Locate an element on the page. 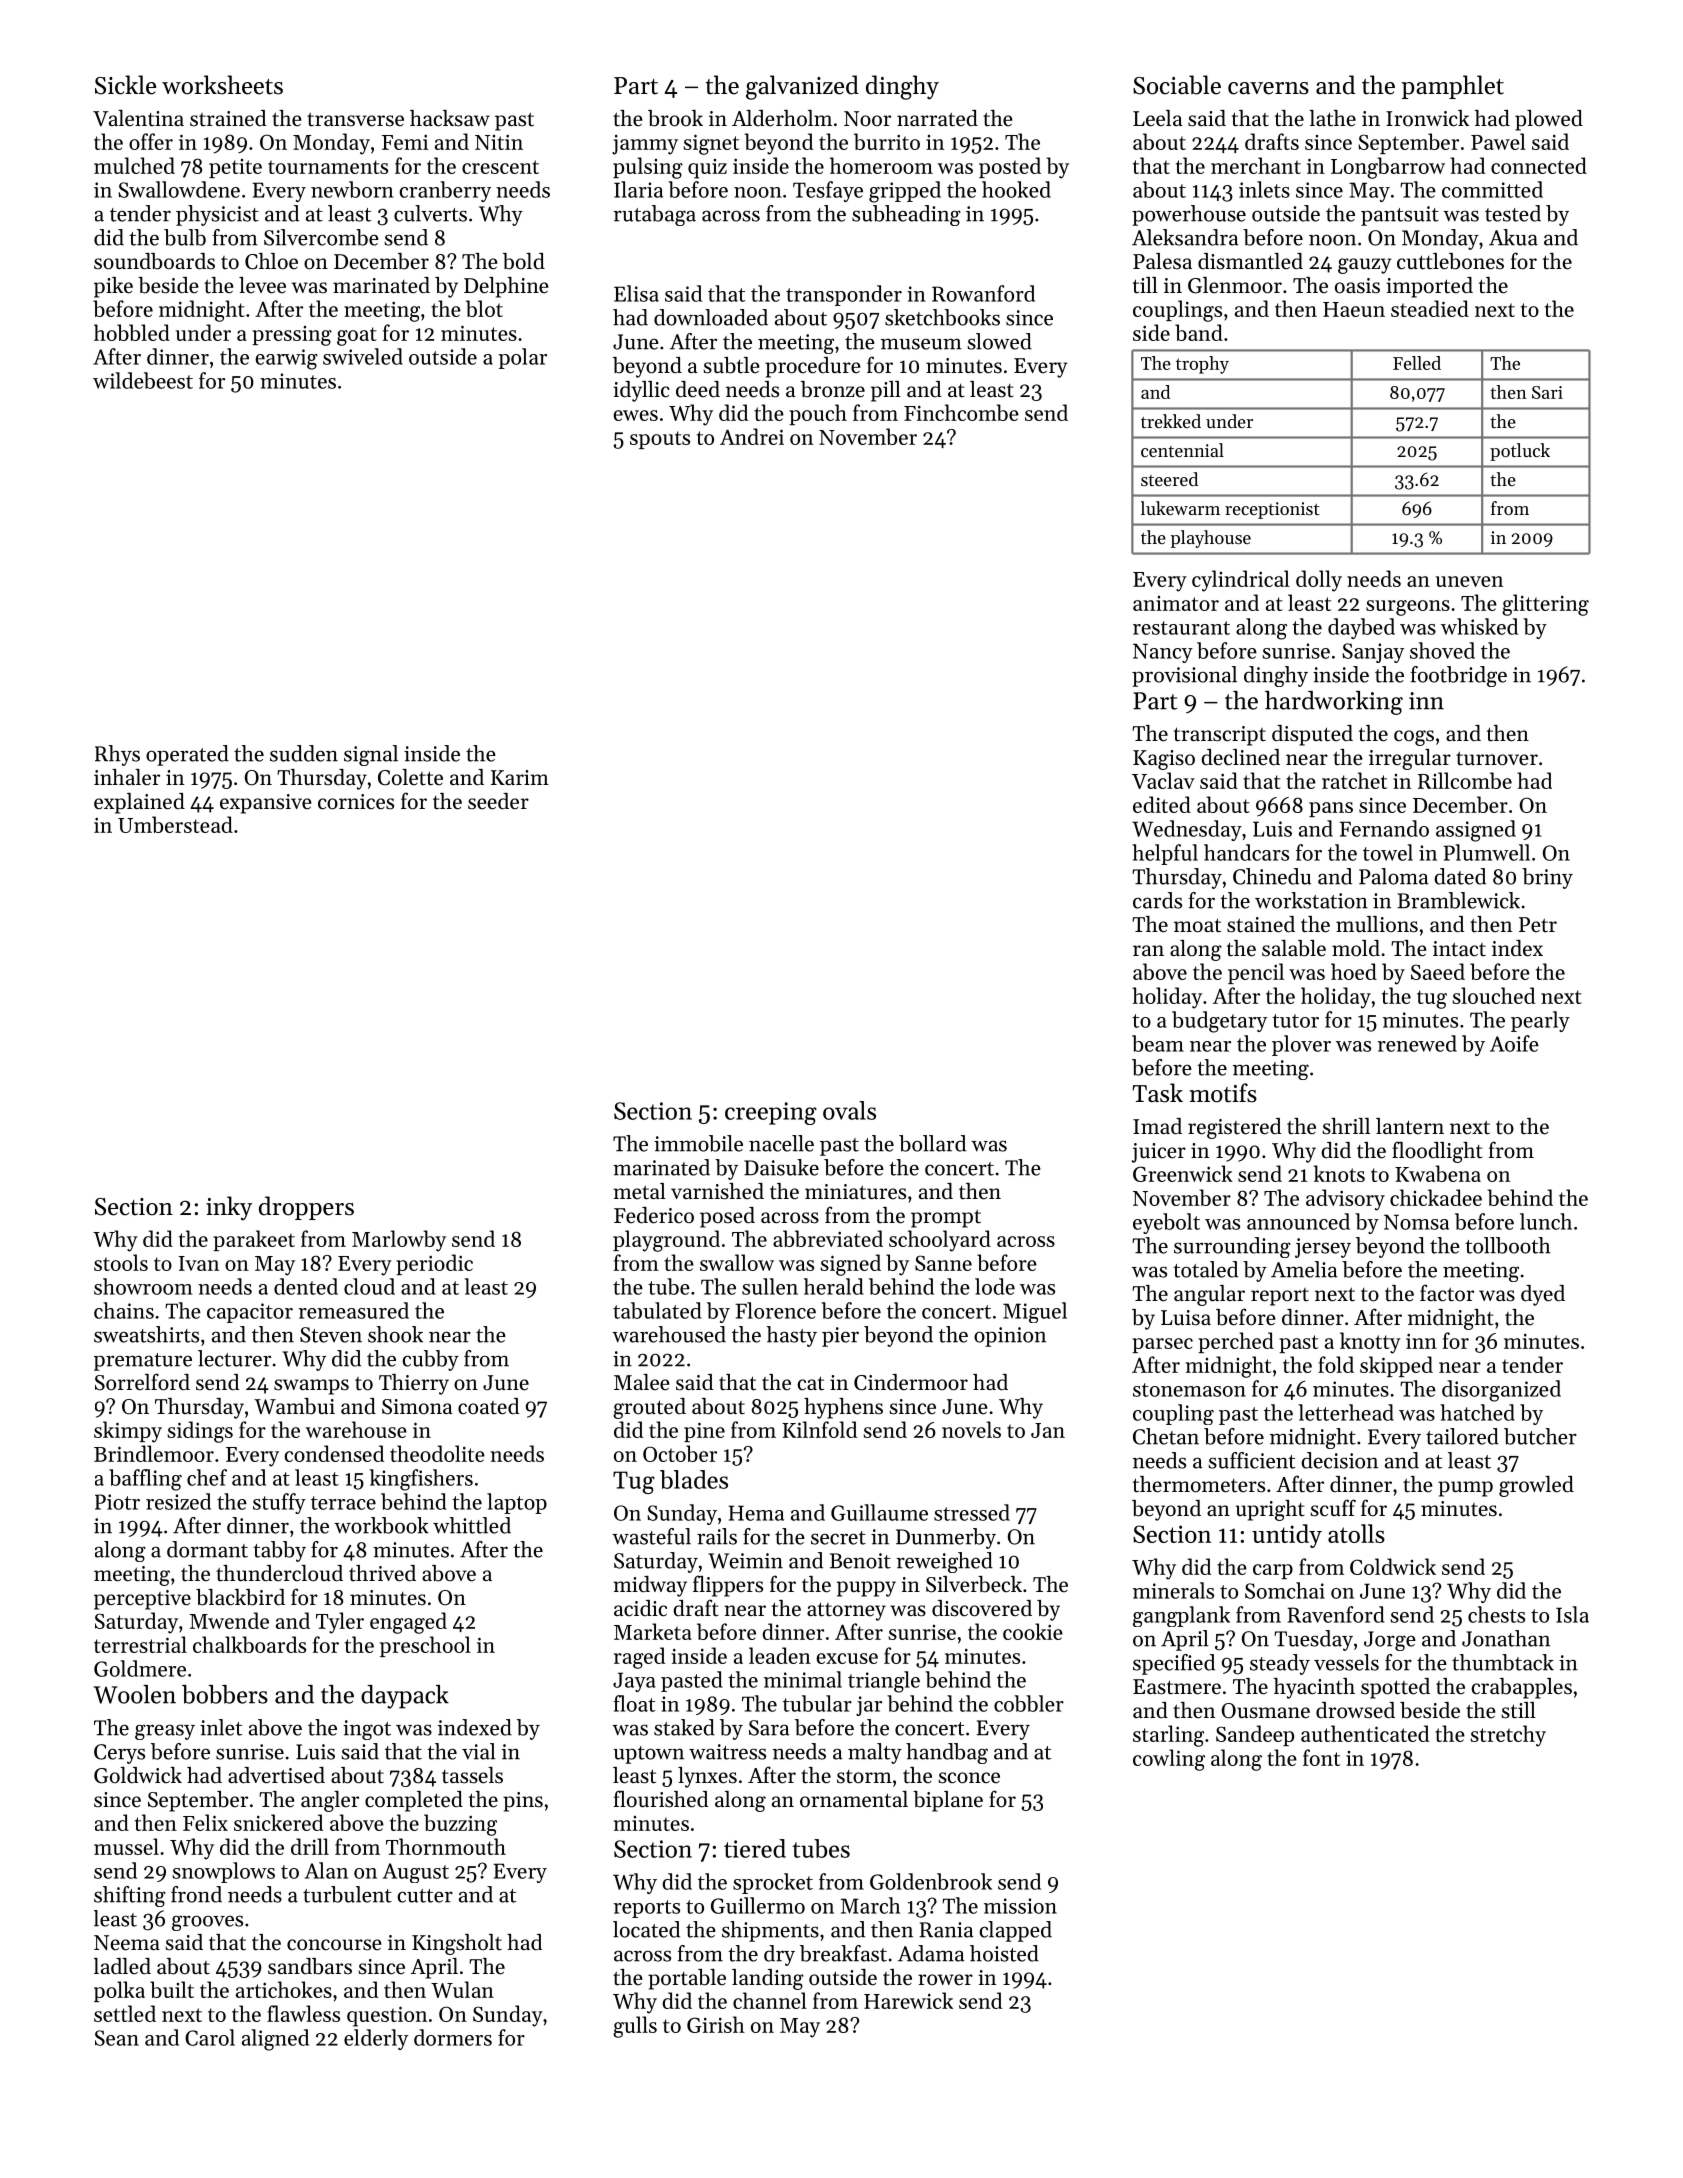 The image size is (1683, 2178). moat is located at coordinates (1197, 925).
